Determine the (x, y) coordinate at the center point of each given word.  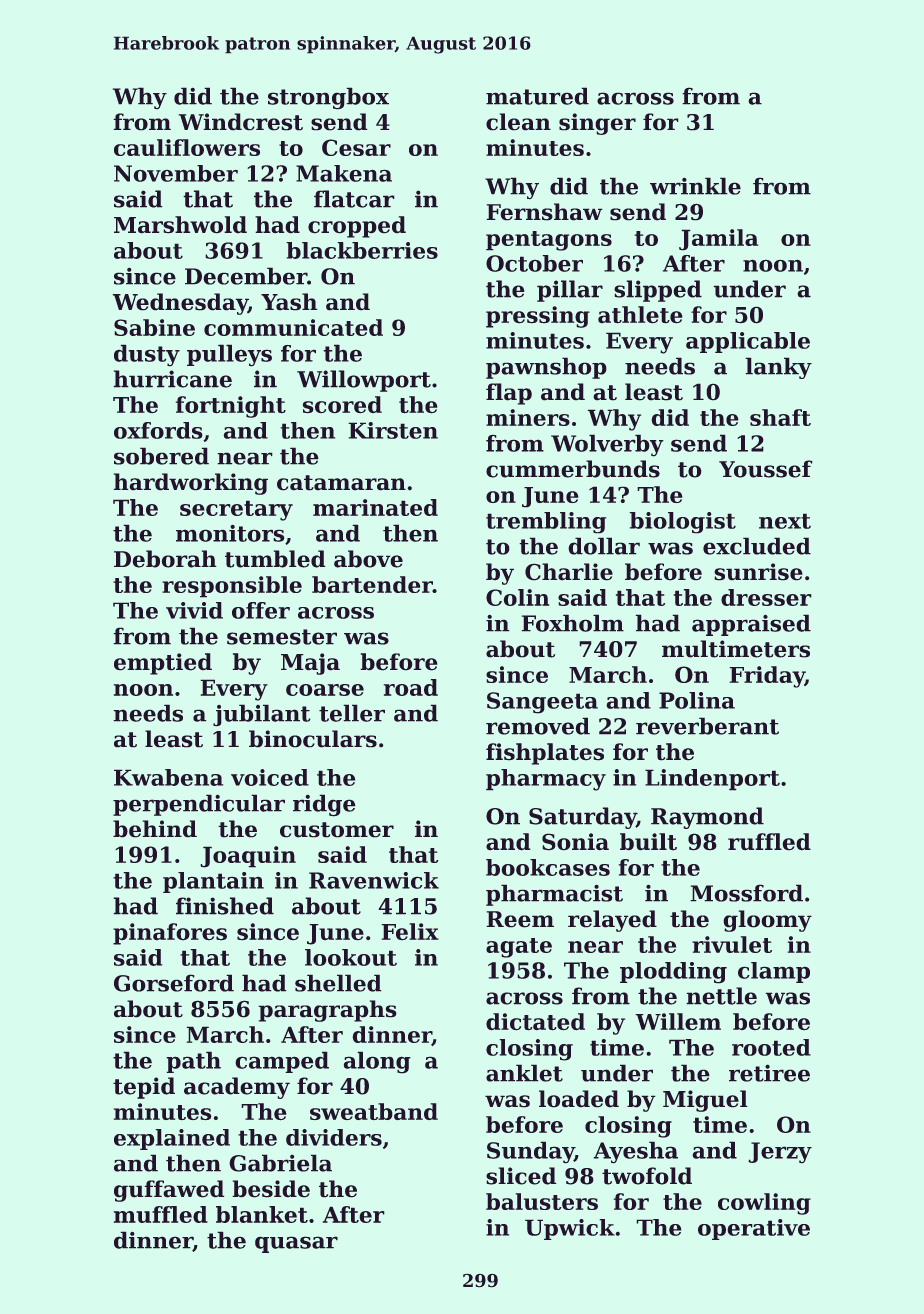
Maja (310, 664)
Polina (697, 700)
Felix (410, 932)
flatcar (354, 199)
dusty (147, 355)
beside (271, 1189)
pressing (538, 317)
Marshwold (180, 225)
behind (155, 829)
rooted (771, 1047)
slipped (658, 291)
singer (597, 124)
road (411, 687)
